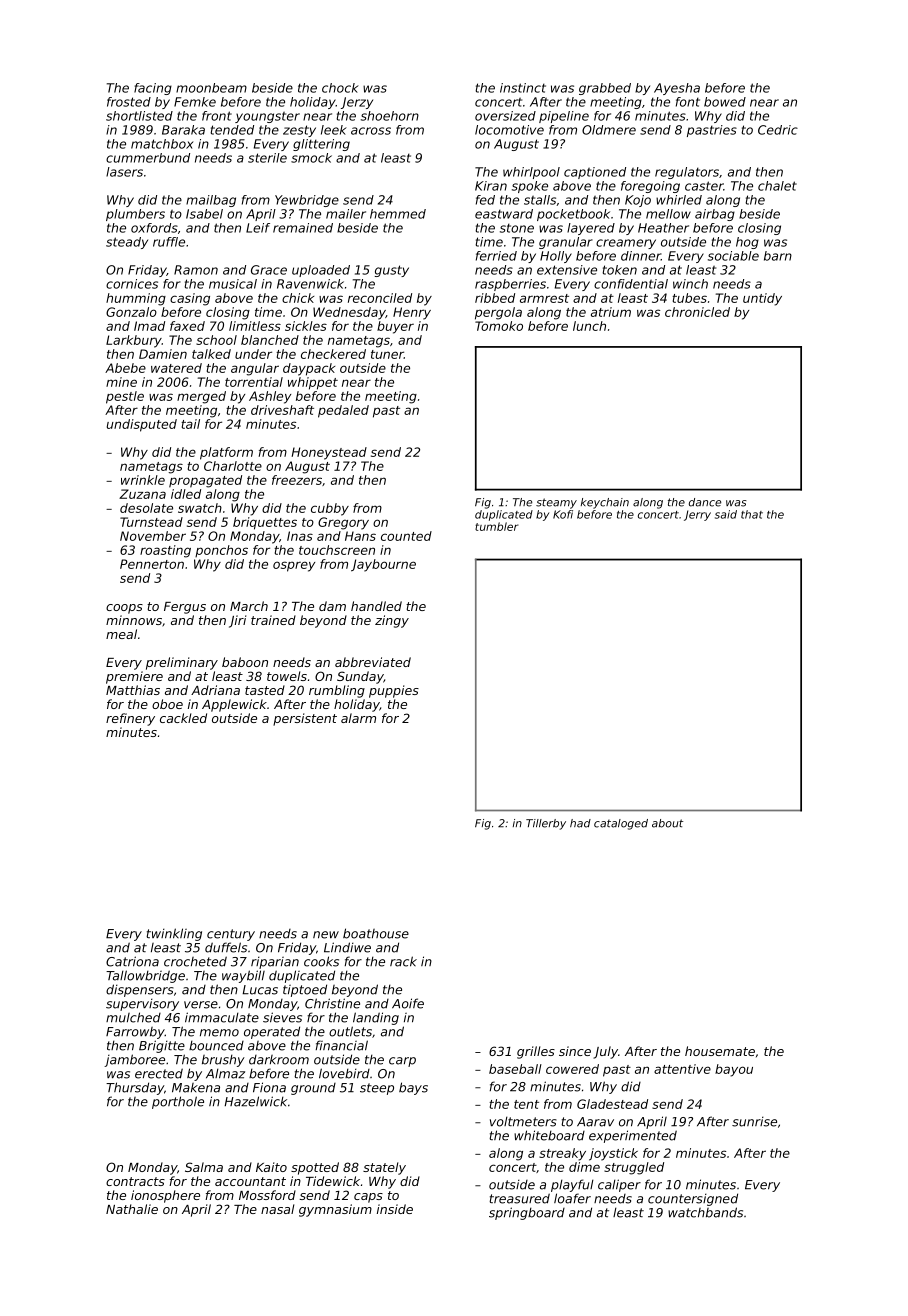  What do you see at coordinates (358, 718) in the image?
I see `alarm` at bounding box center [358, 718].
